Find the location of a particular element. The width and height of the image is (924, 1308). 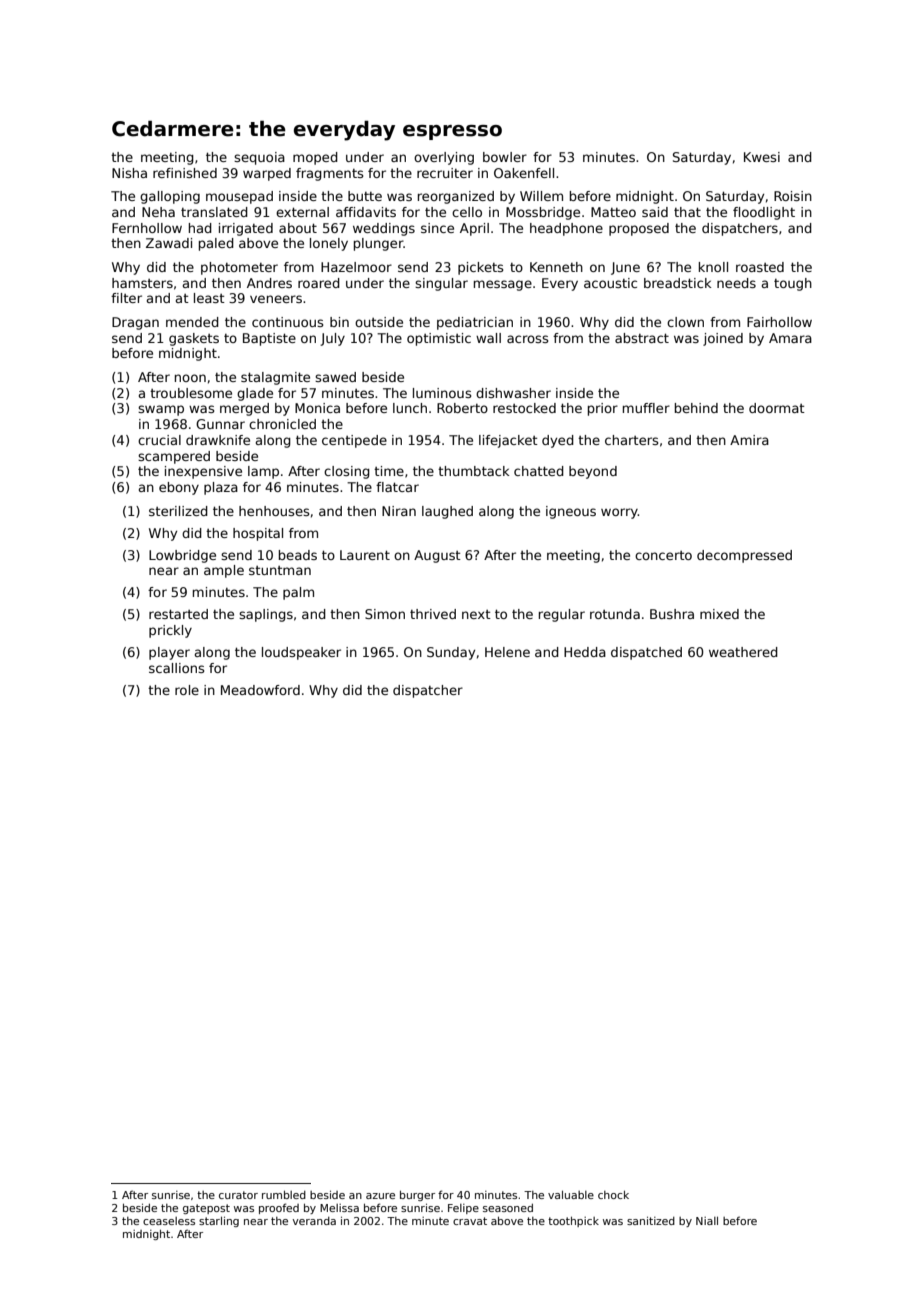

chock is located at coordinates (613, 1195).
